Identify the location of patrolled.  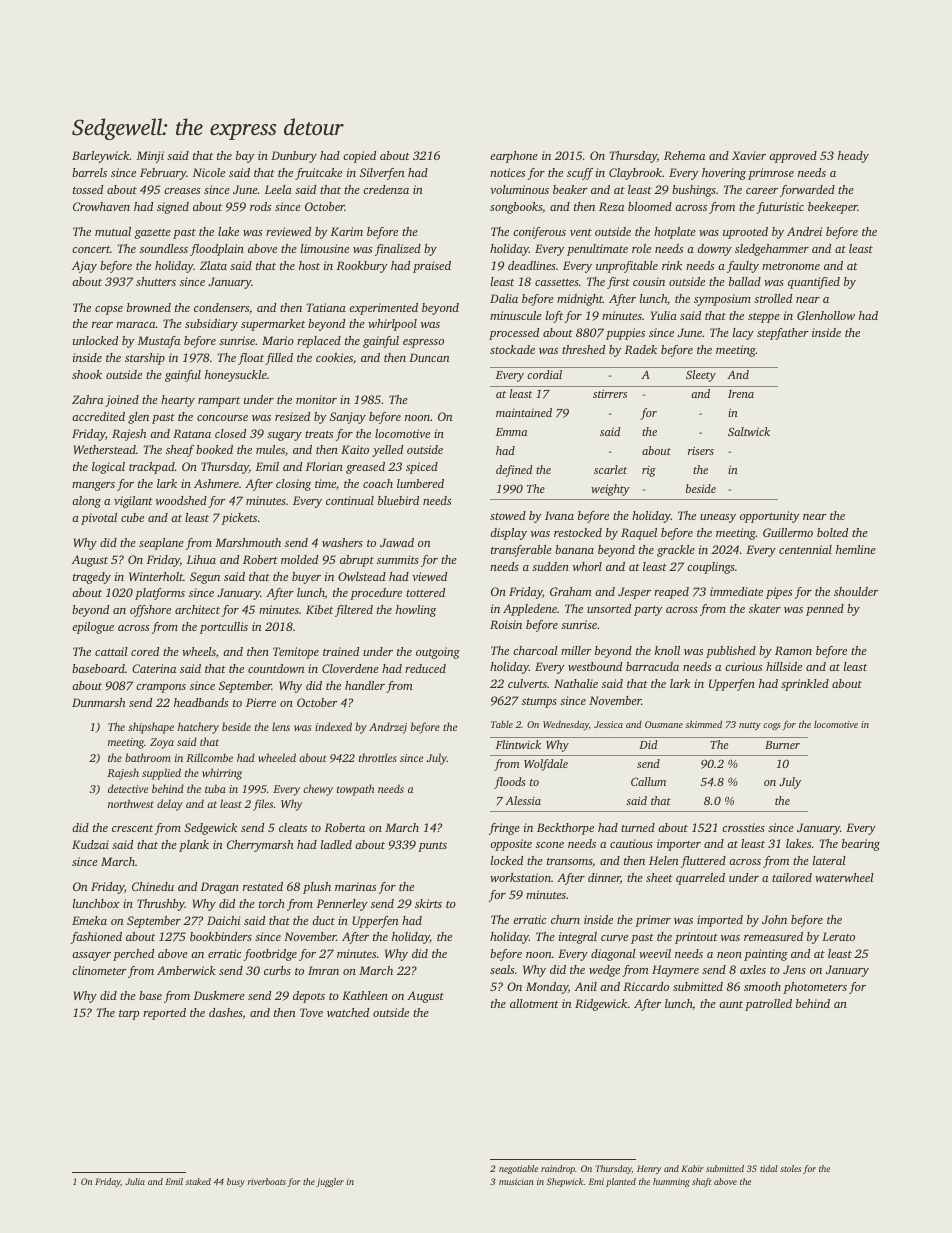
(768, 1005).
